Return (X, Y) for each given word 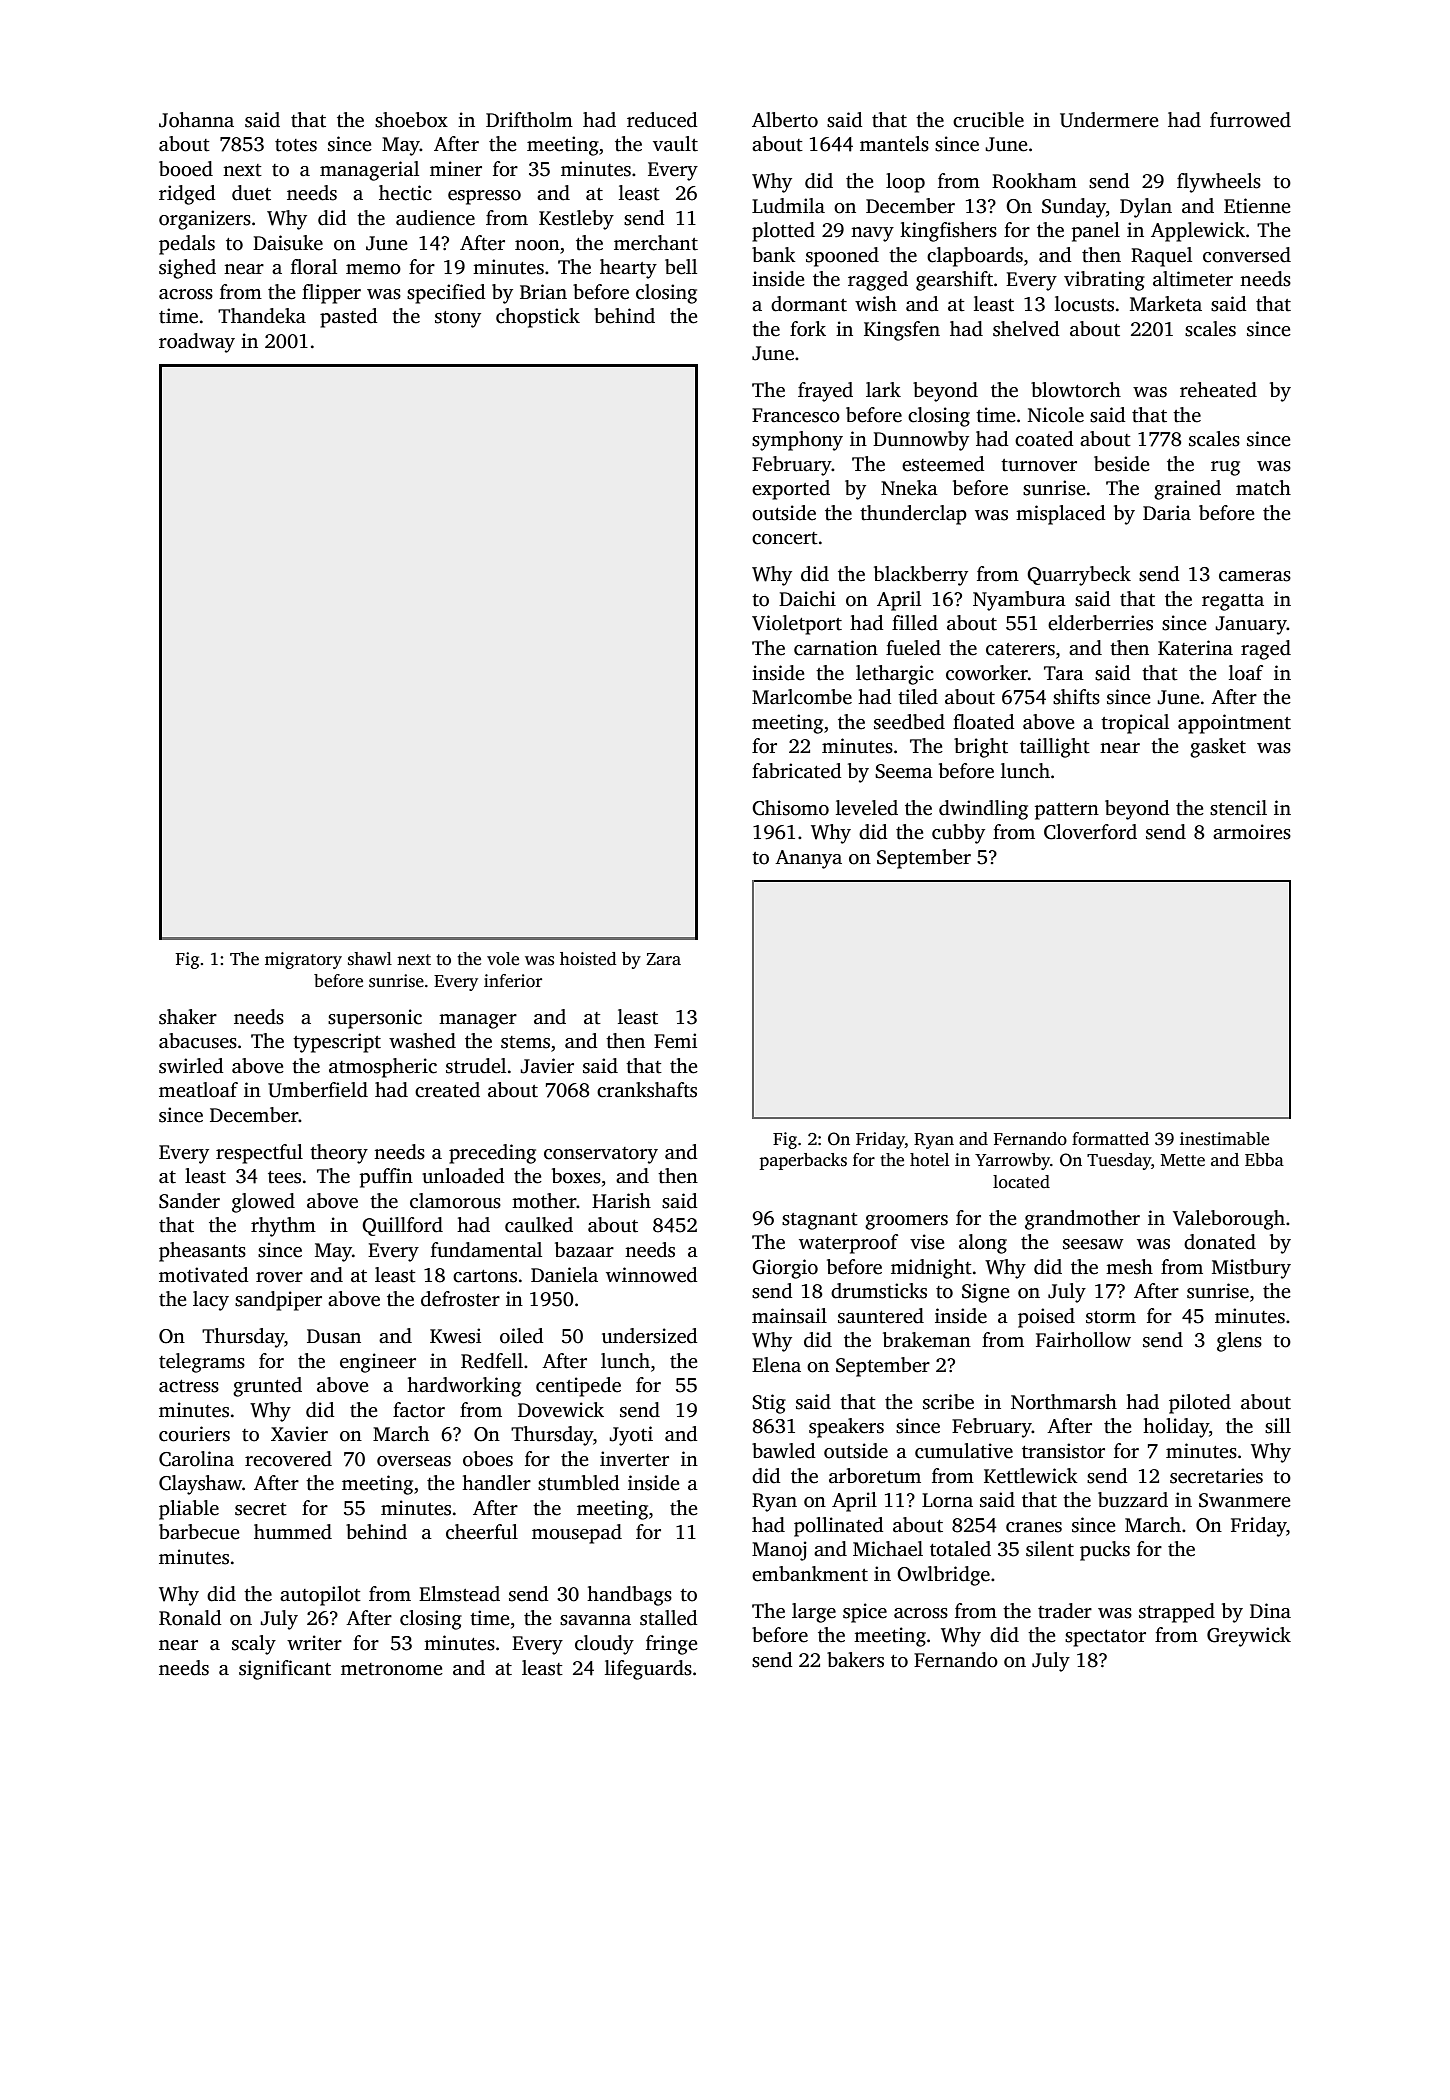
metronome (392, 1669)
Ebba (1264, 1159)
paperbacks (803, 1161)
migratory (303, 960)
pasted (348, 318)
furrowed (1250, 120)
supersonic (375, 1019)
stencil (1238, 808)
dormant (809, 304)
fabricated (796, 771)
